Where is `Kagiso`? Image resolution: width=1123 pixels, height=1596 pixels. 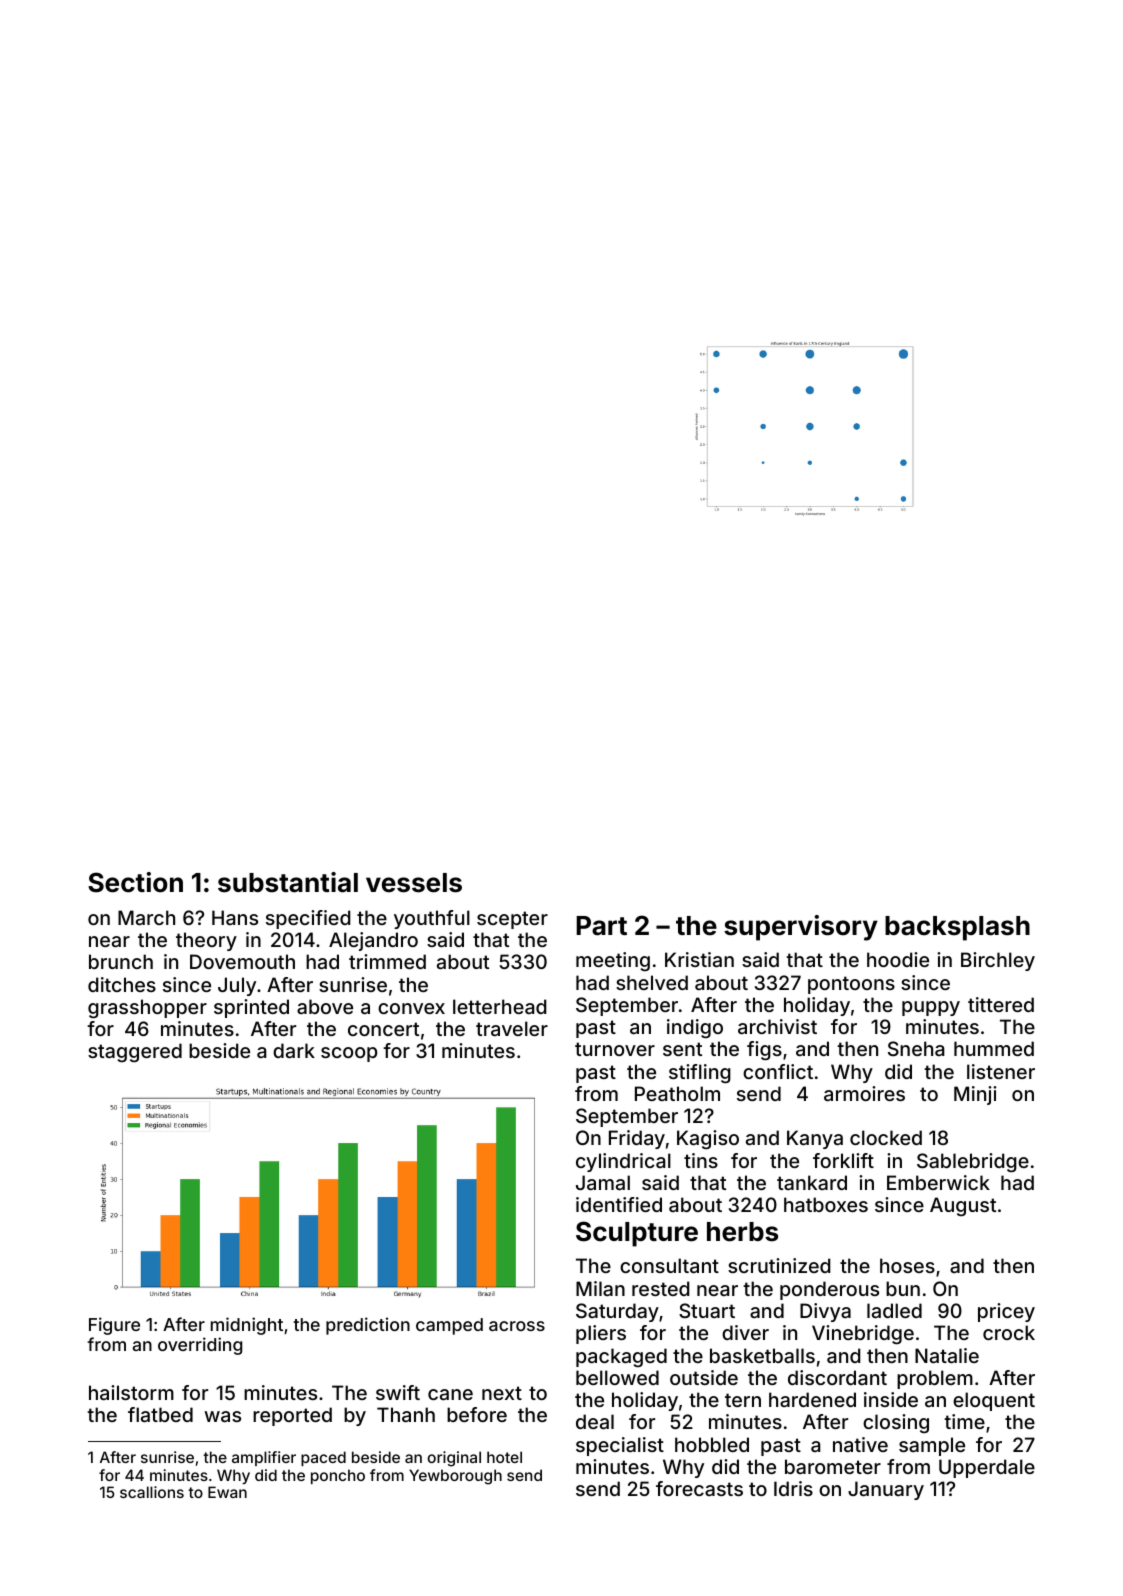
Kagiso is located at coordinates (708, 1139).
